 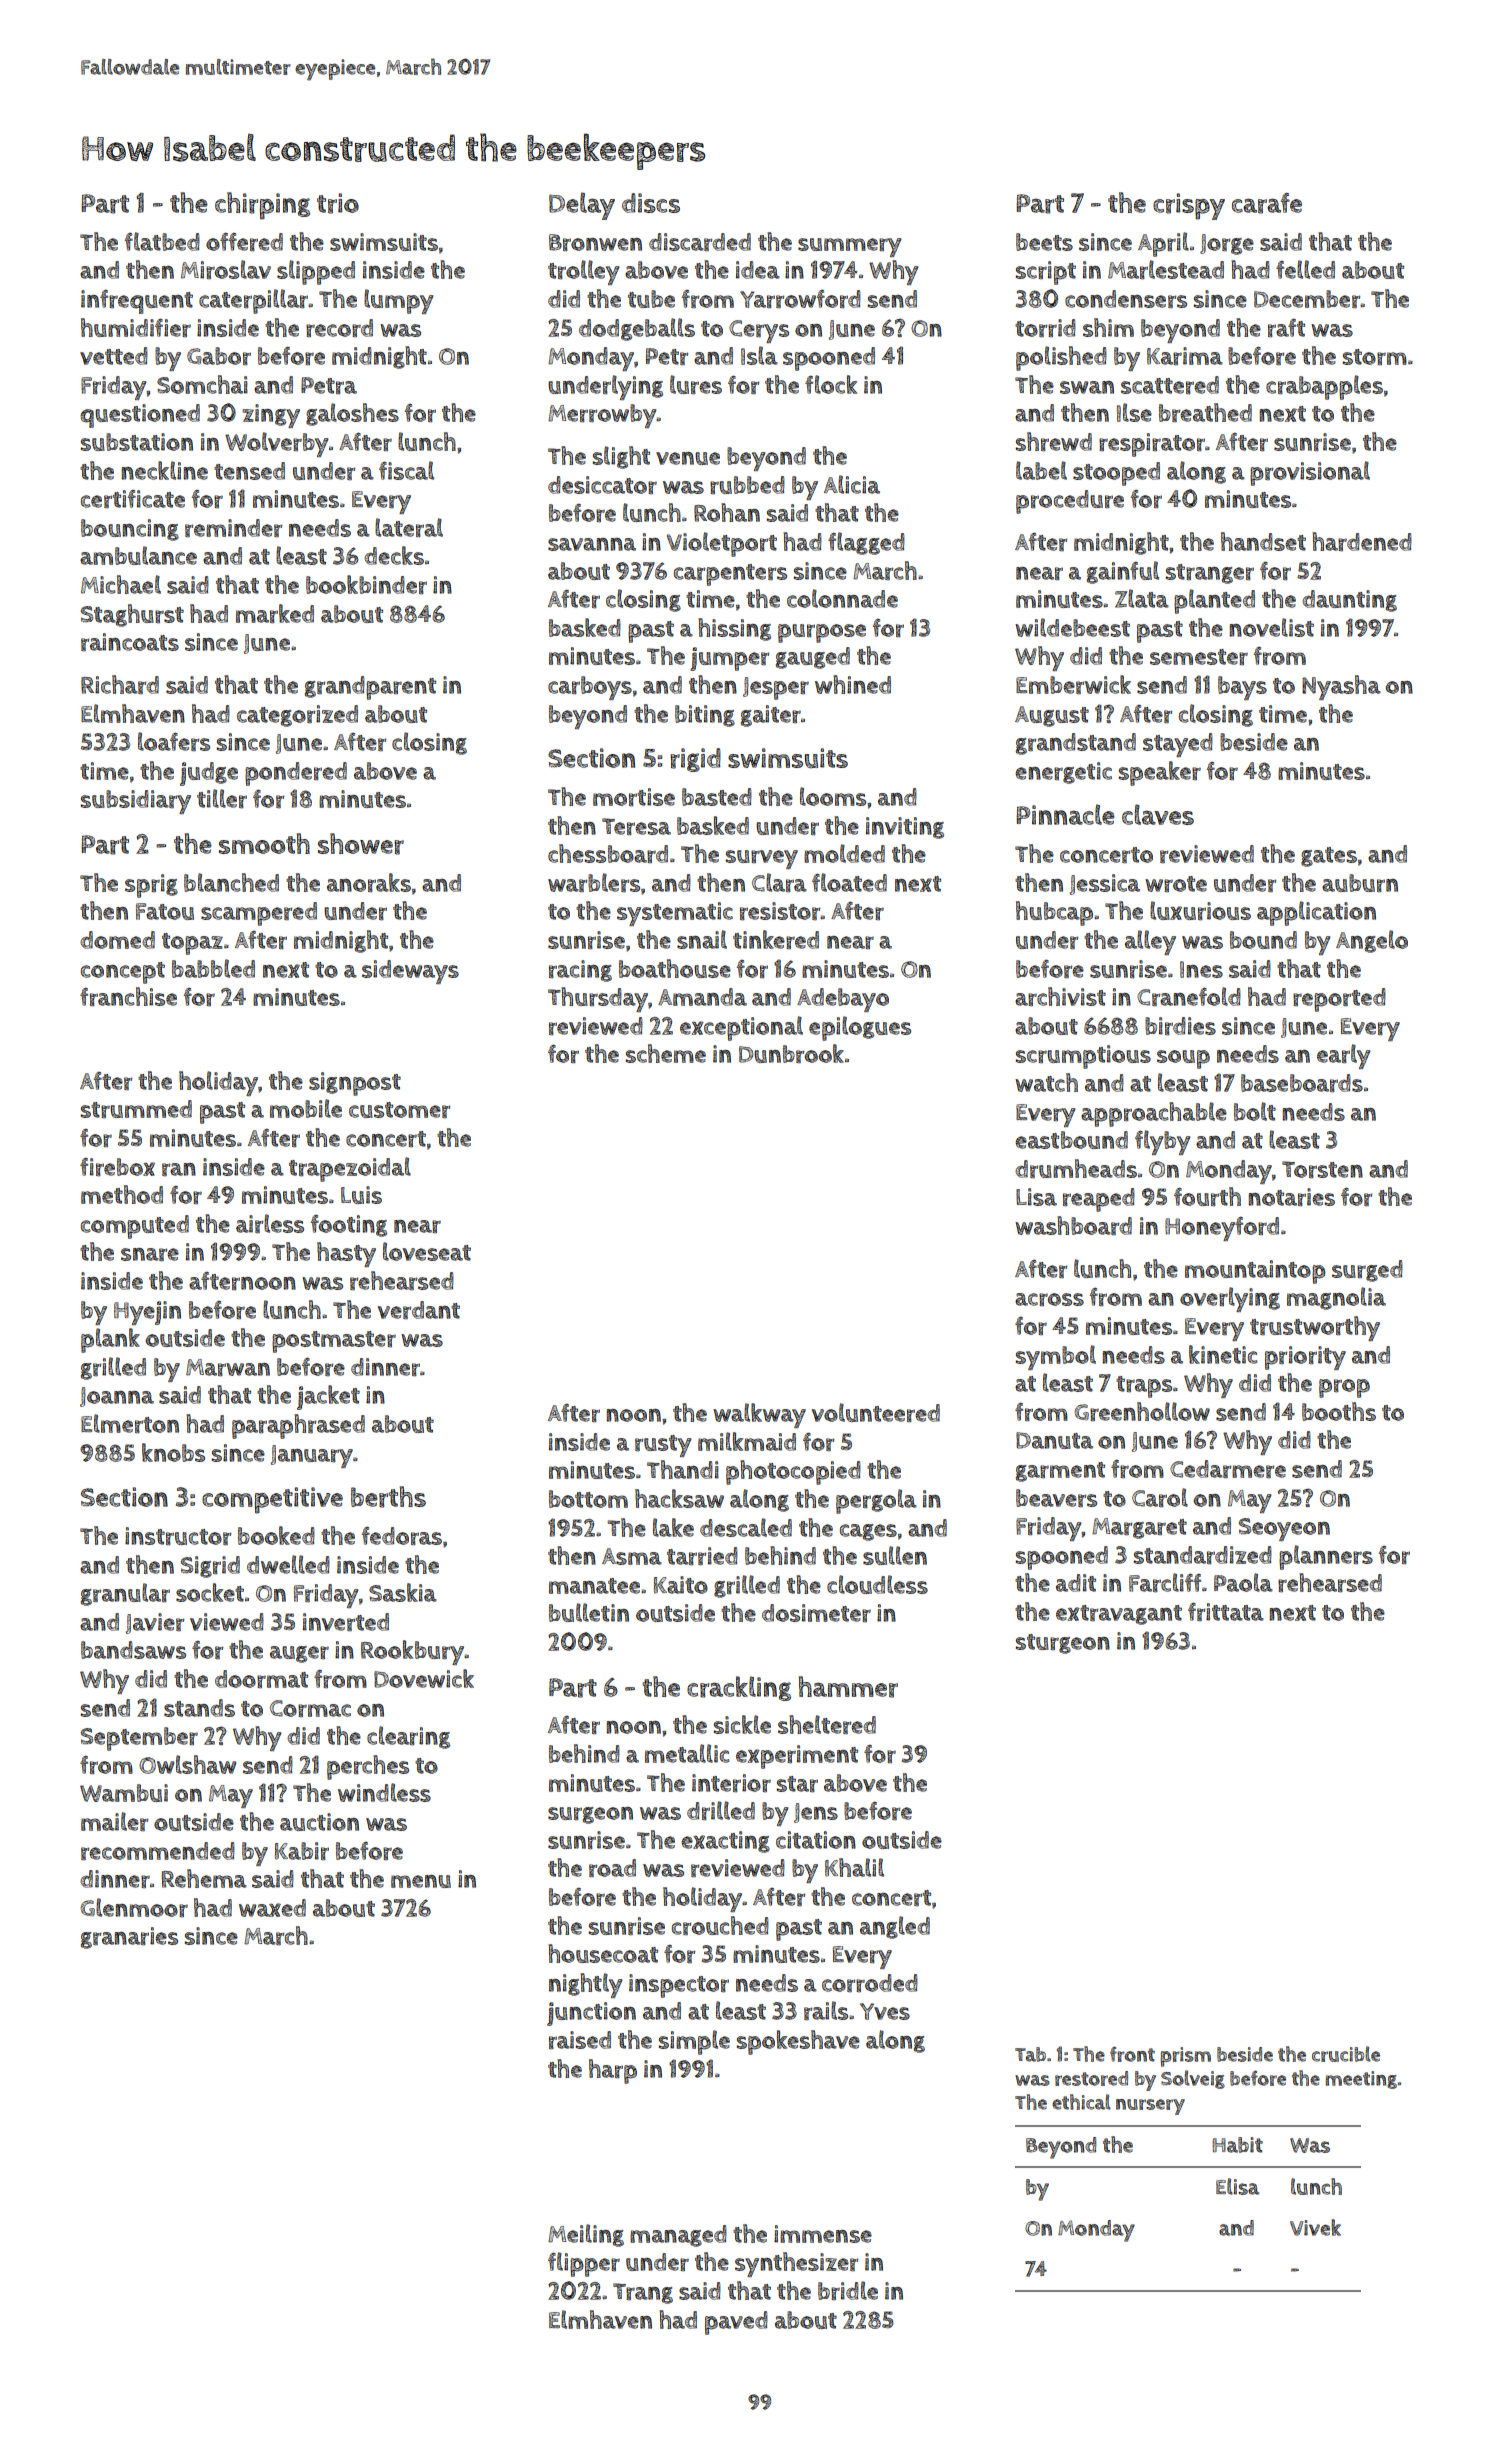 What do you see at coordinates (1315, 2227) in the screenshot?
I see `Vivek` at bounding box center [1315, 2227].
